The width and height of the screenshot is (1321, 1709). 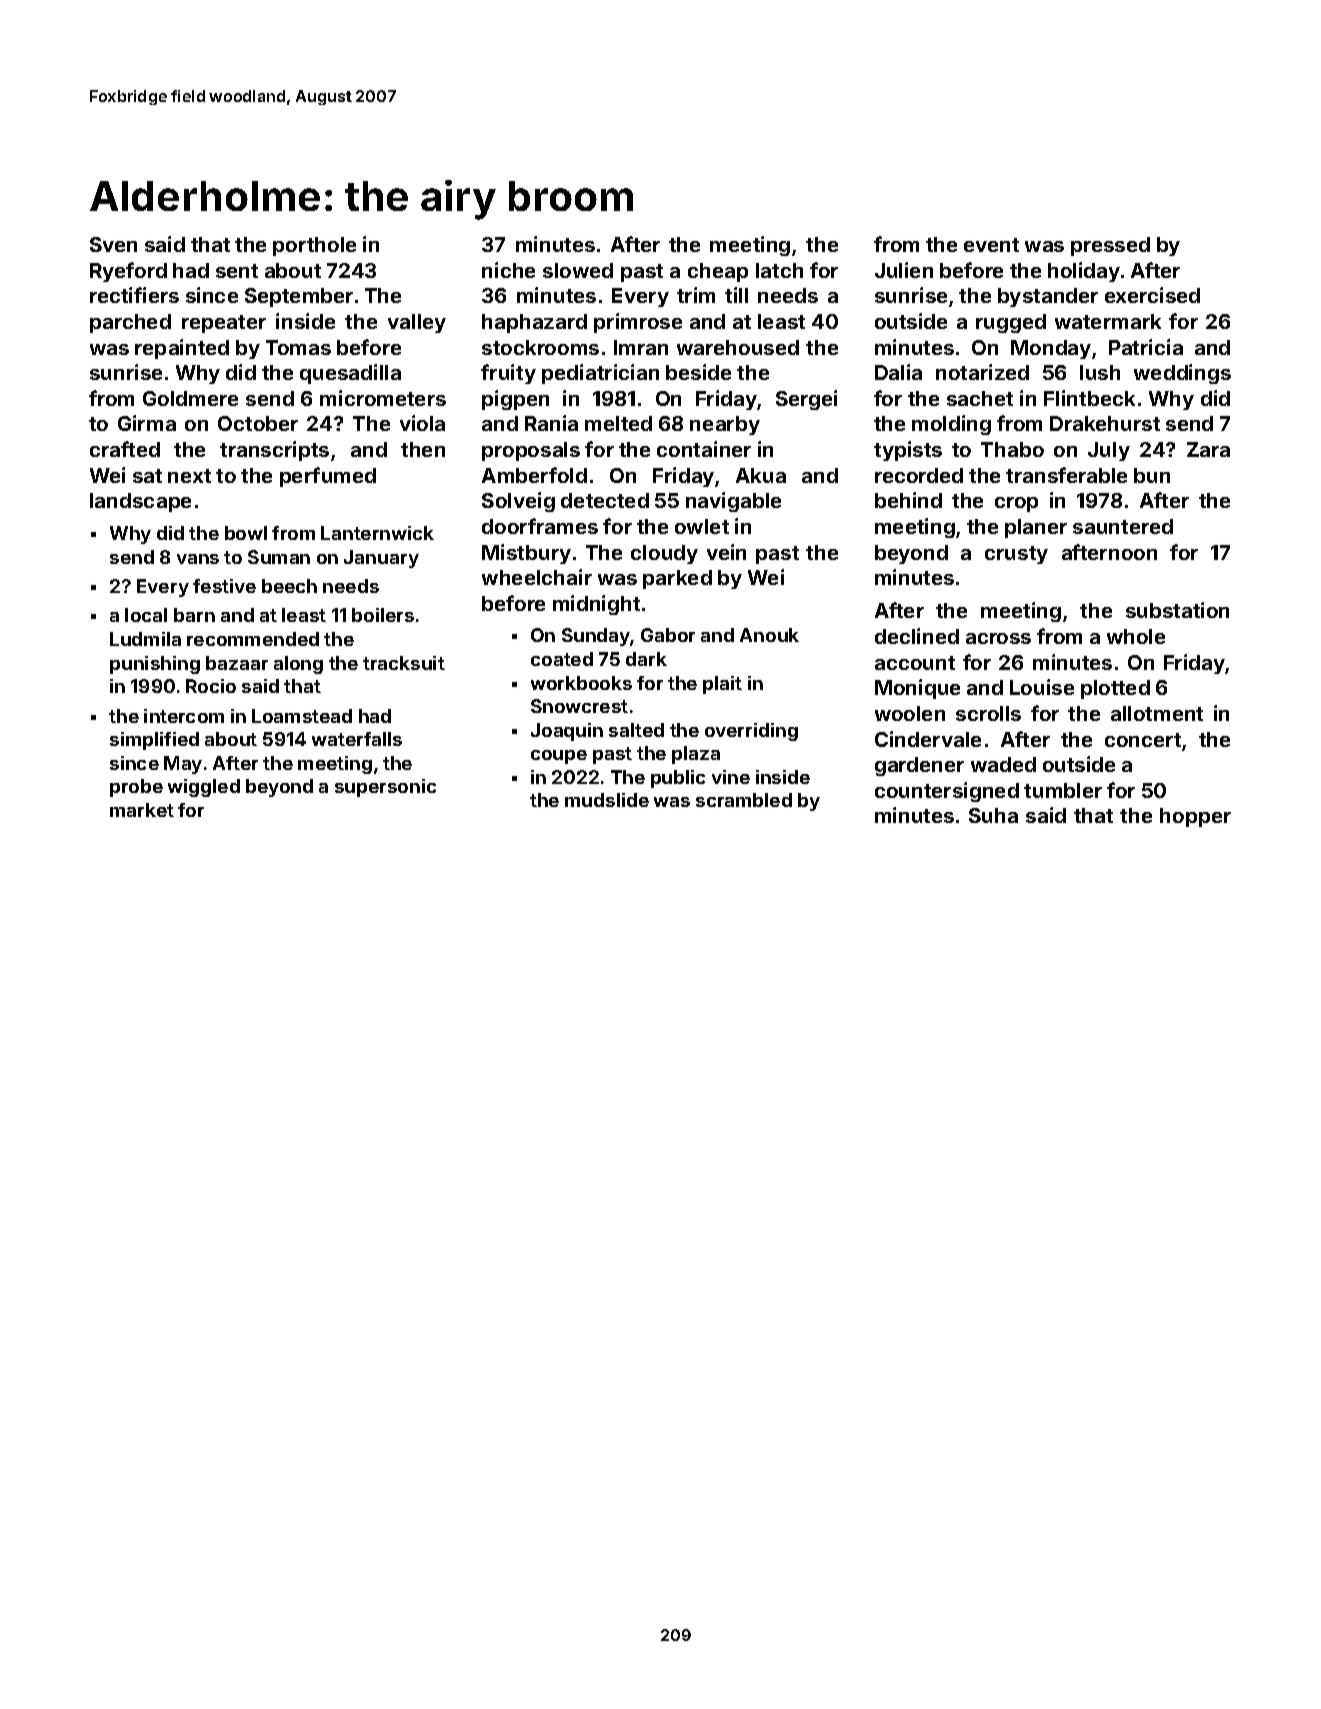 I want to click on landscape, so click(x=140, y=502).
